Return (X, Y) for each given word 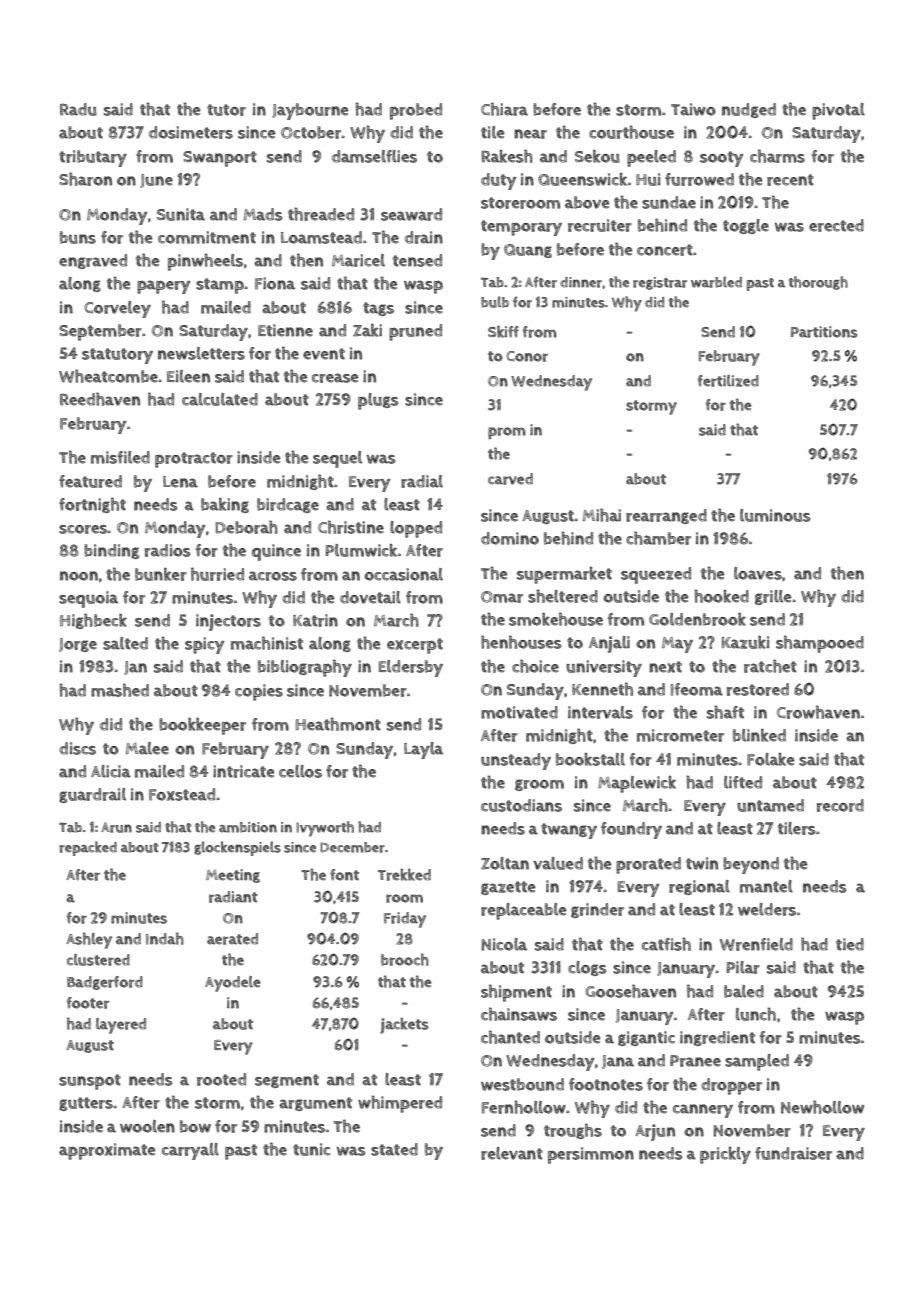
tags (378, 309)
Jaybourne (310, 111)
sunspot (90, 1082)
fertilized (728, 381)
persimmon (591, 1155)
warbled (716, 282)
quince (276, 552)
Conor (527, 356)
